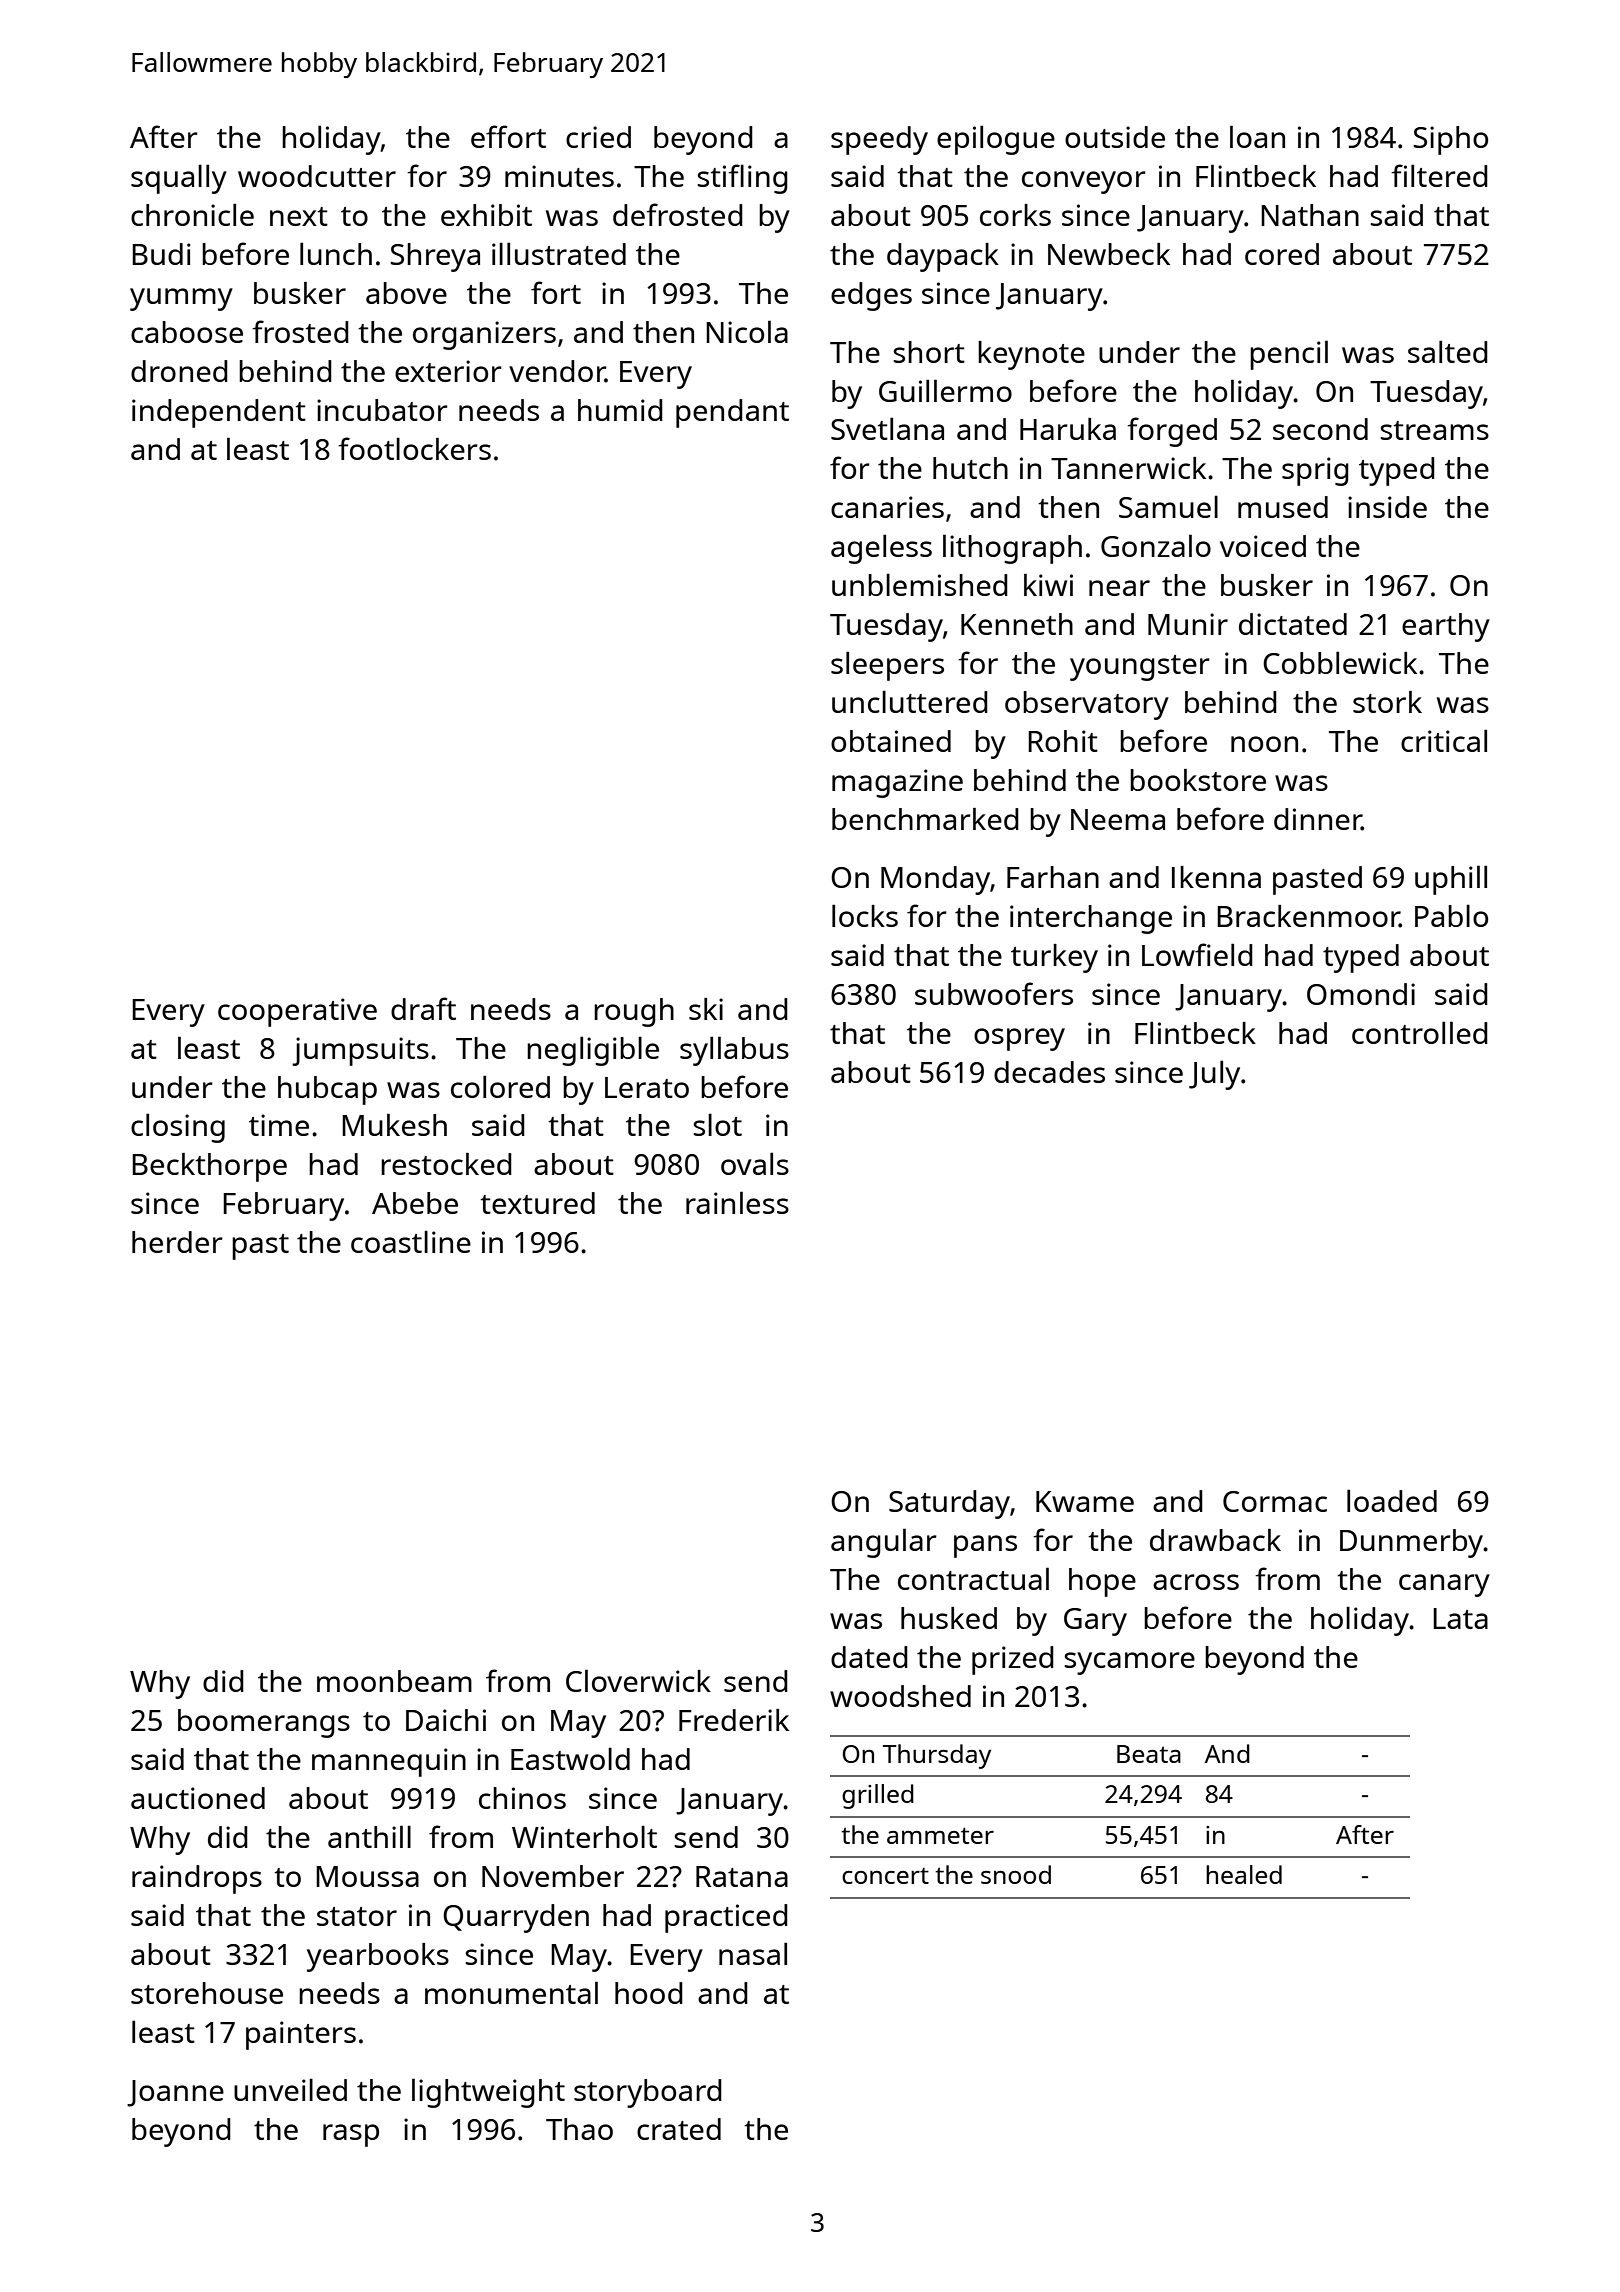  Describe the element at coordinates (881, 549) in the screenshot. I see `ageless` at that location.
